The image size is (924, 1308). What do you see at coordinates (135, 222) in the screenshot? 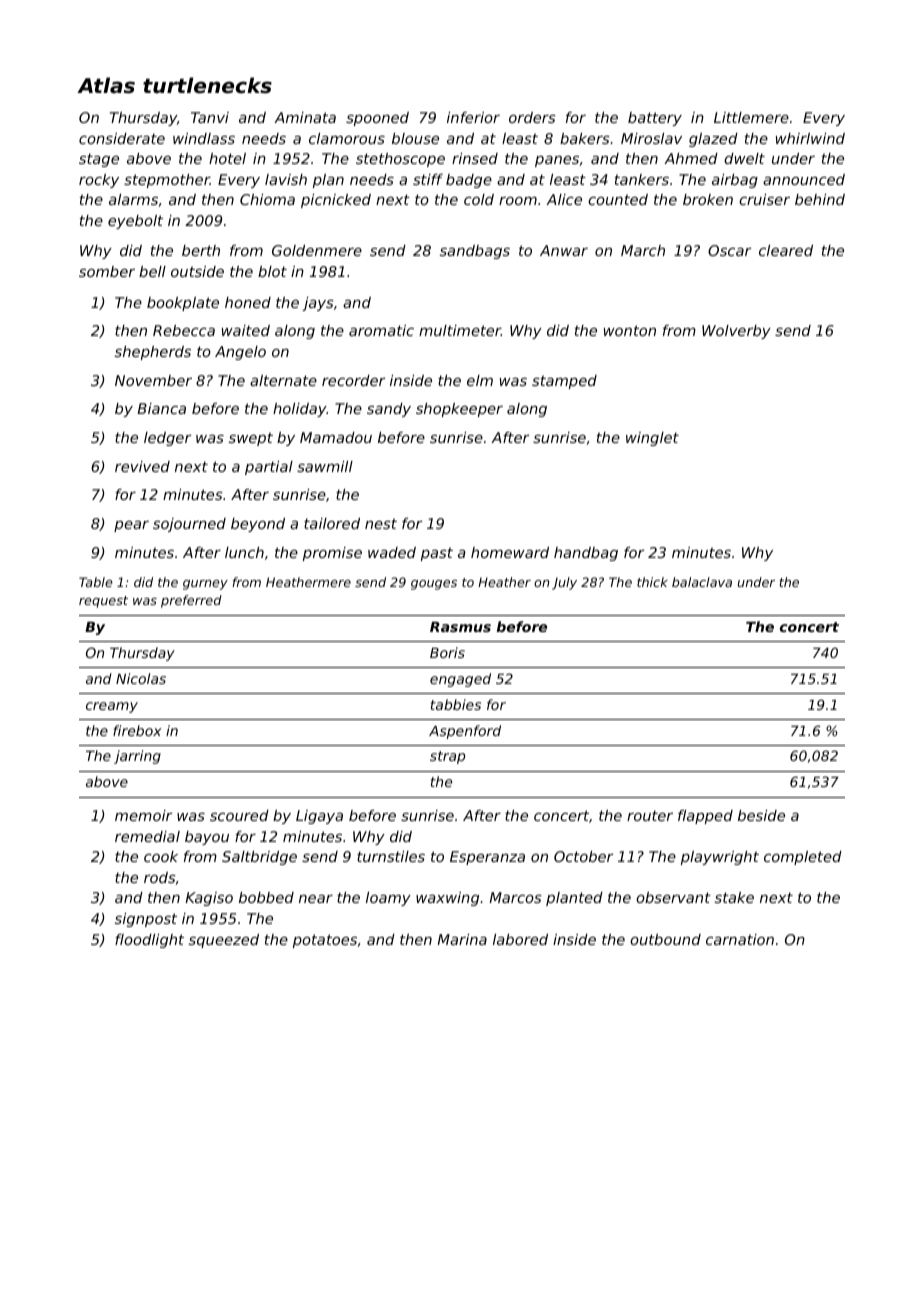
I see `eyebolt` at bounding box center [135, 222].
